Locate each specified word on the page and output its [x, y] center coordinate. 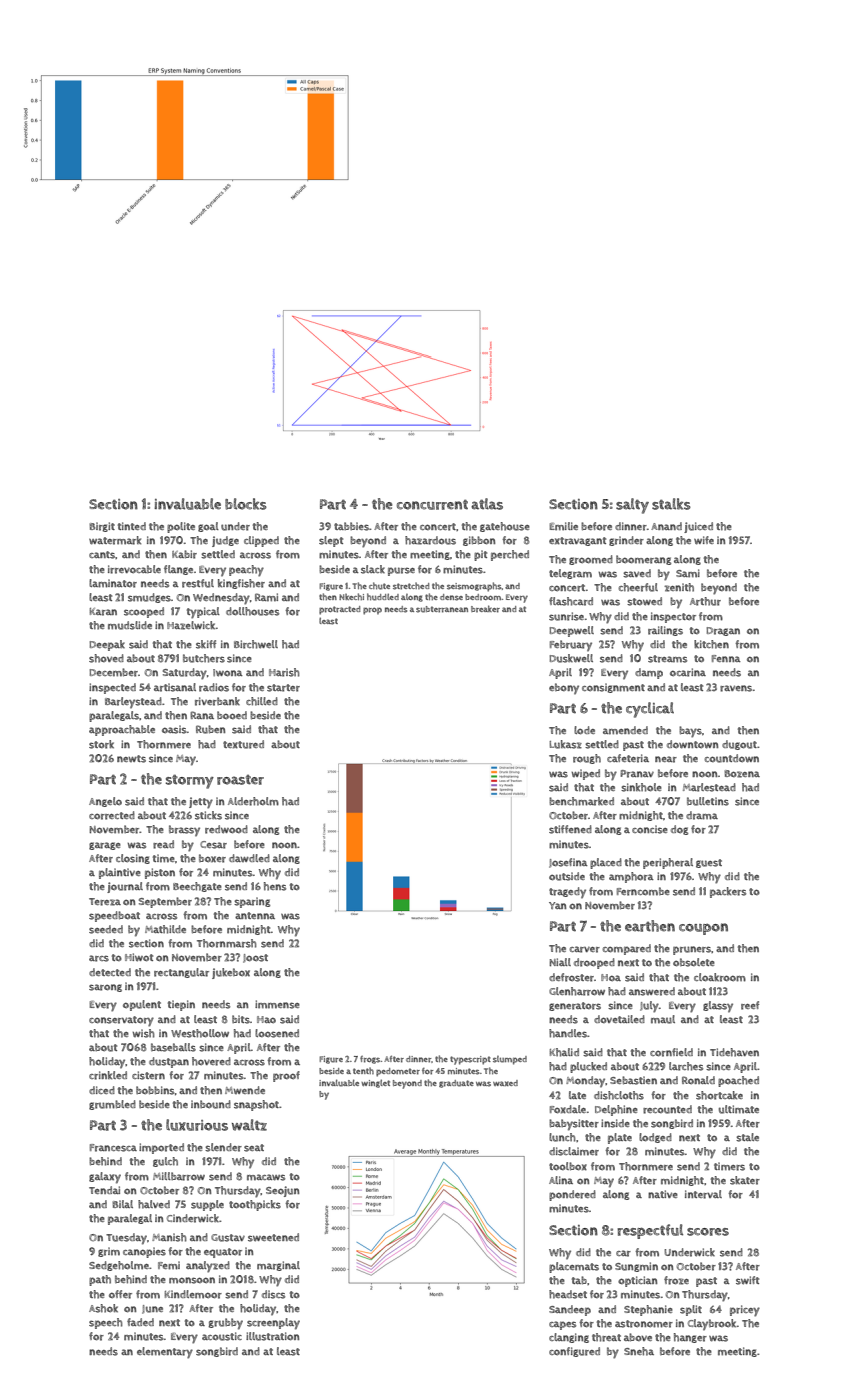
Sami [688, 573]
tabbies [351, 526]
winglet [375, 1083]
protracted [339, 610]
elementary [165, 1353]
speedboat [114, 916]
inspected [112, 688]
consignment [613, 688]
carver [584, 949]
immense [277, 1004]
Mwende [245, 1090]
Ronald [698, 1080]
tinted [132, 526]
